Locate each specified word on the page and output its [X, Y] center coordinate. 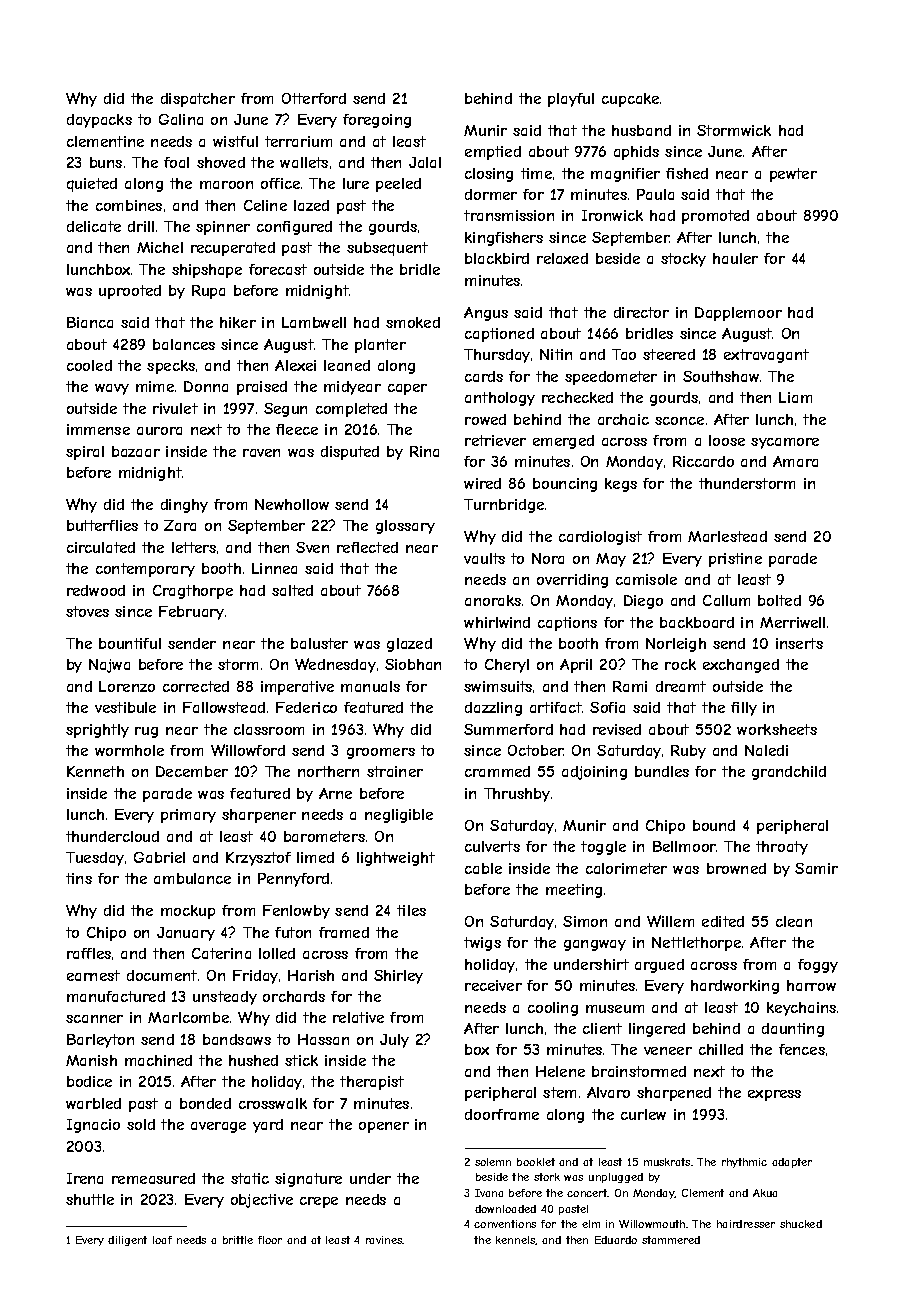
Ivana [489, 1193]
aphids [636, 153]
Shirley [398, 977]
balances [184, 344]
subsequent [387, 249]
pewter [793, 175]
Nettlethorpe [696, 944]
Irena [85, 1178]
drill [141, 226]
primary [188, 816]
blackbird [497, 258]
